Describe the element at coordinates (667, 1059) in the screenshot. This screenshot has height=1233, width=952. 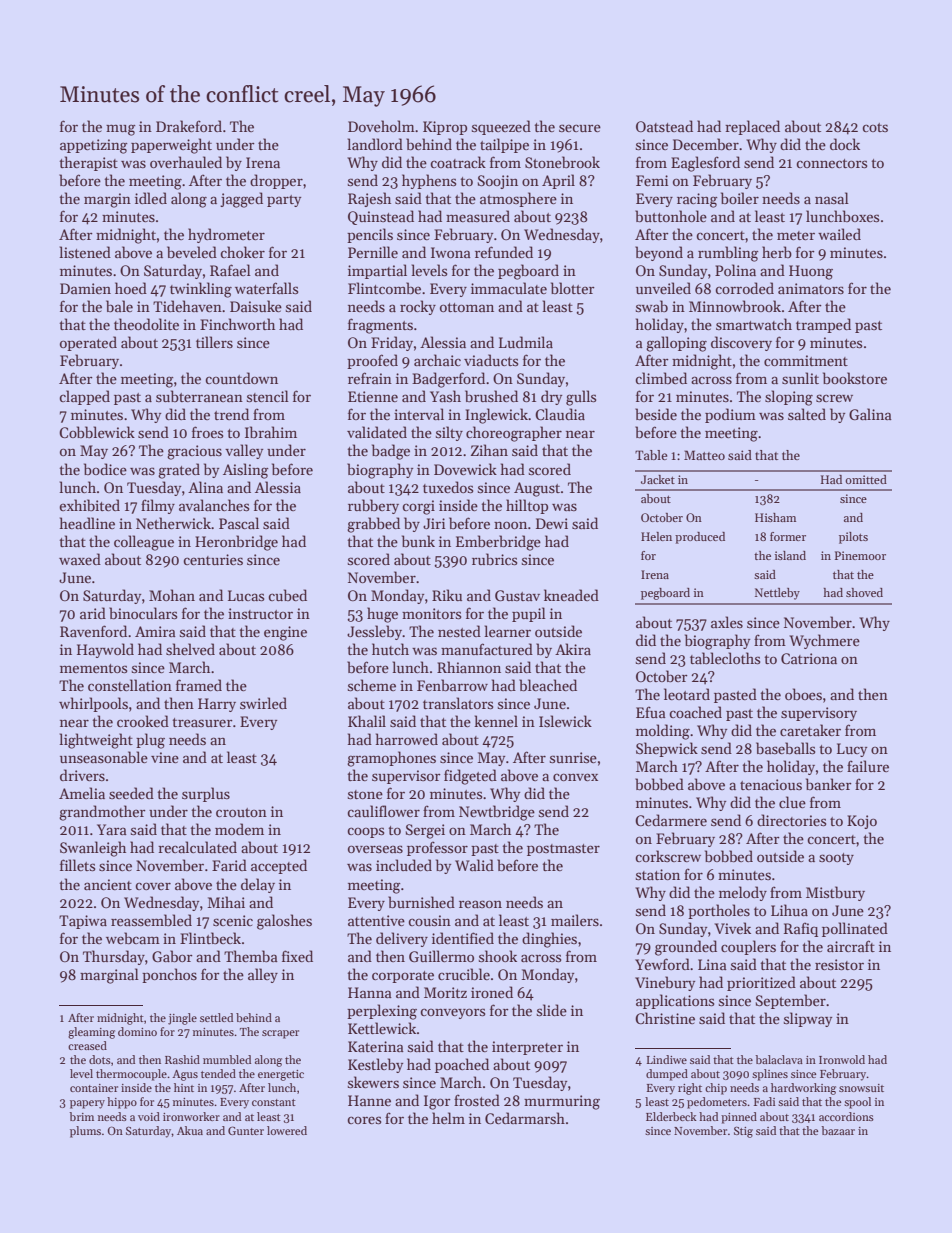
I see `Lindiwe` at that location.
